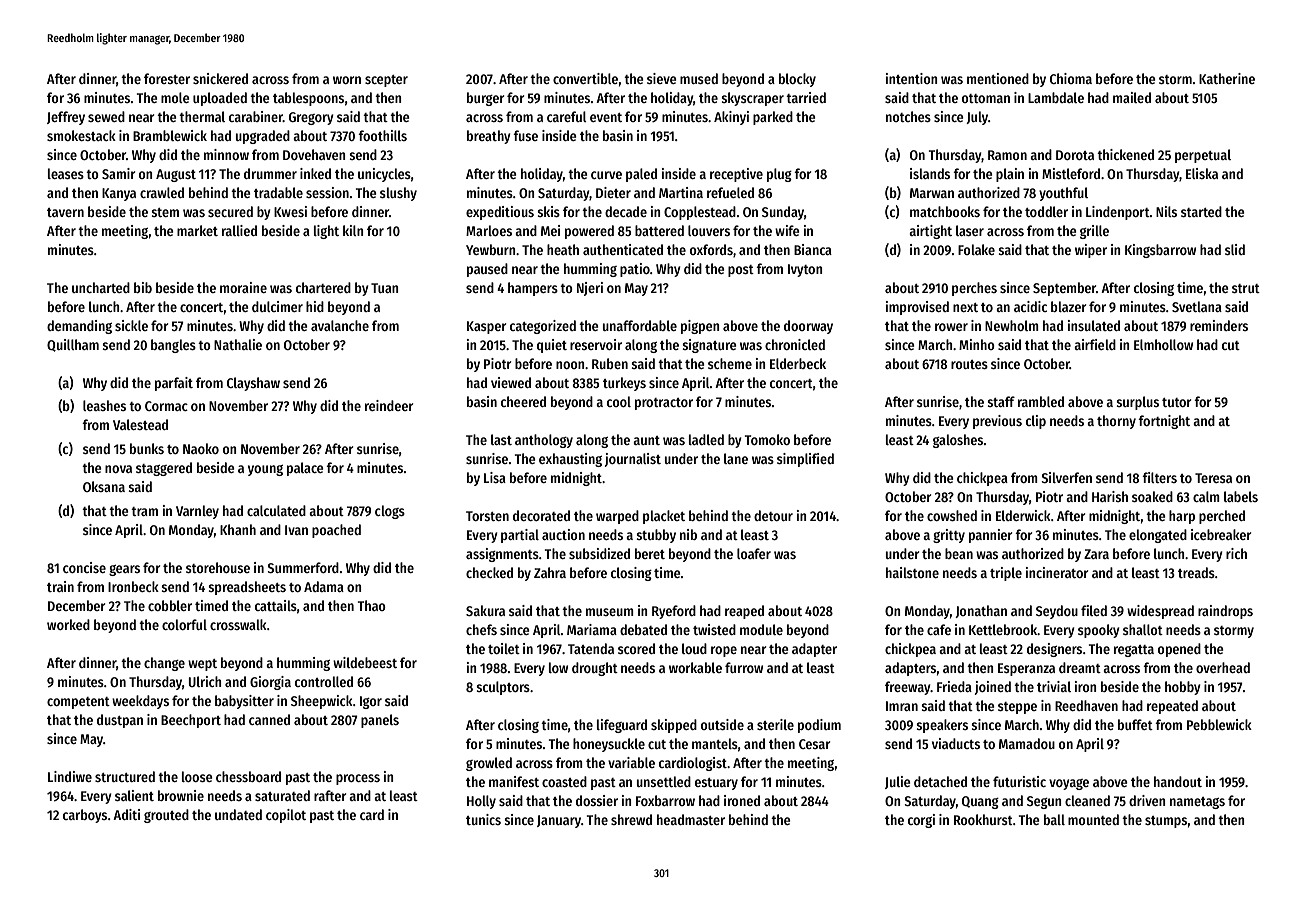  Describe the element at coordinates (372, 605) in the page. I see `Thao` at that location.
